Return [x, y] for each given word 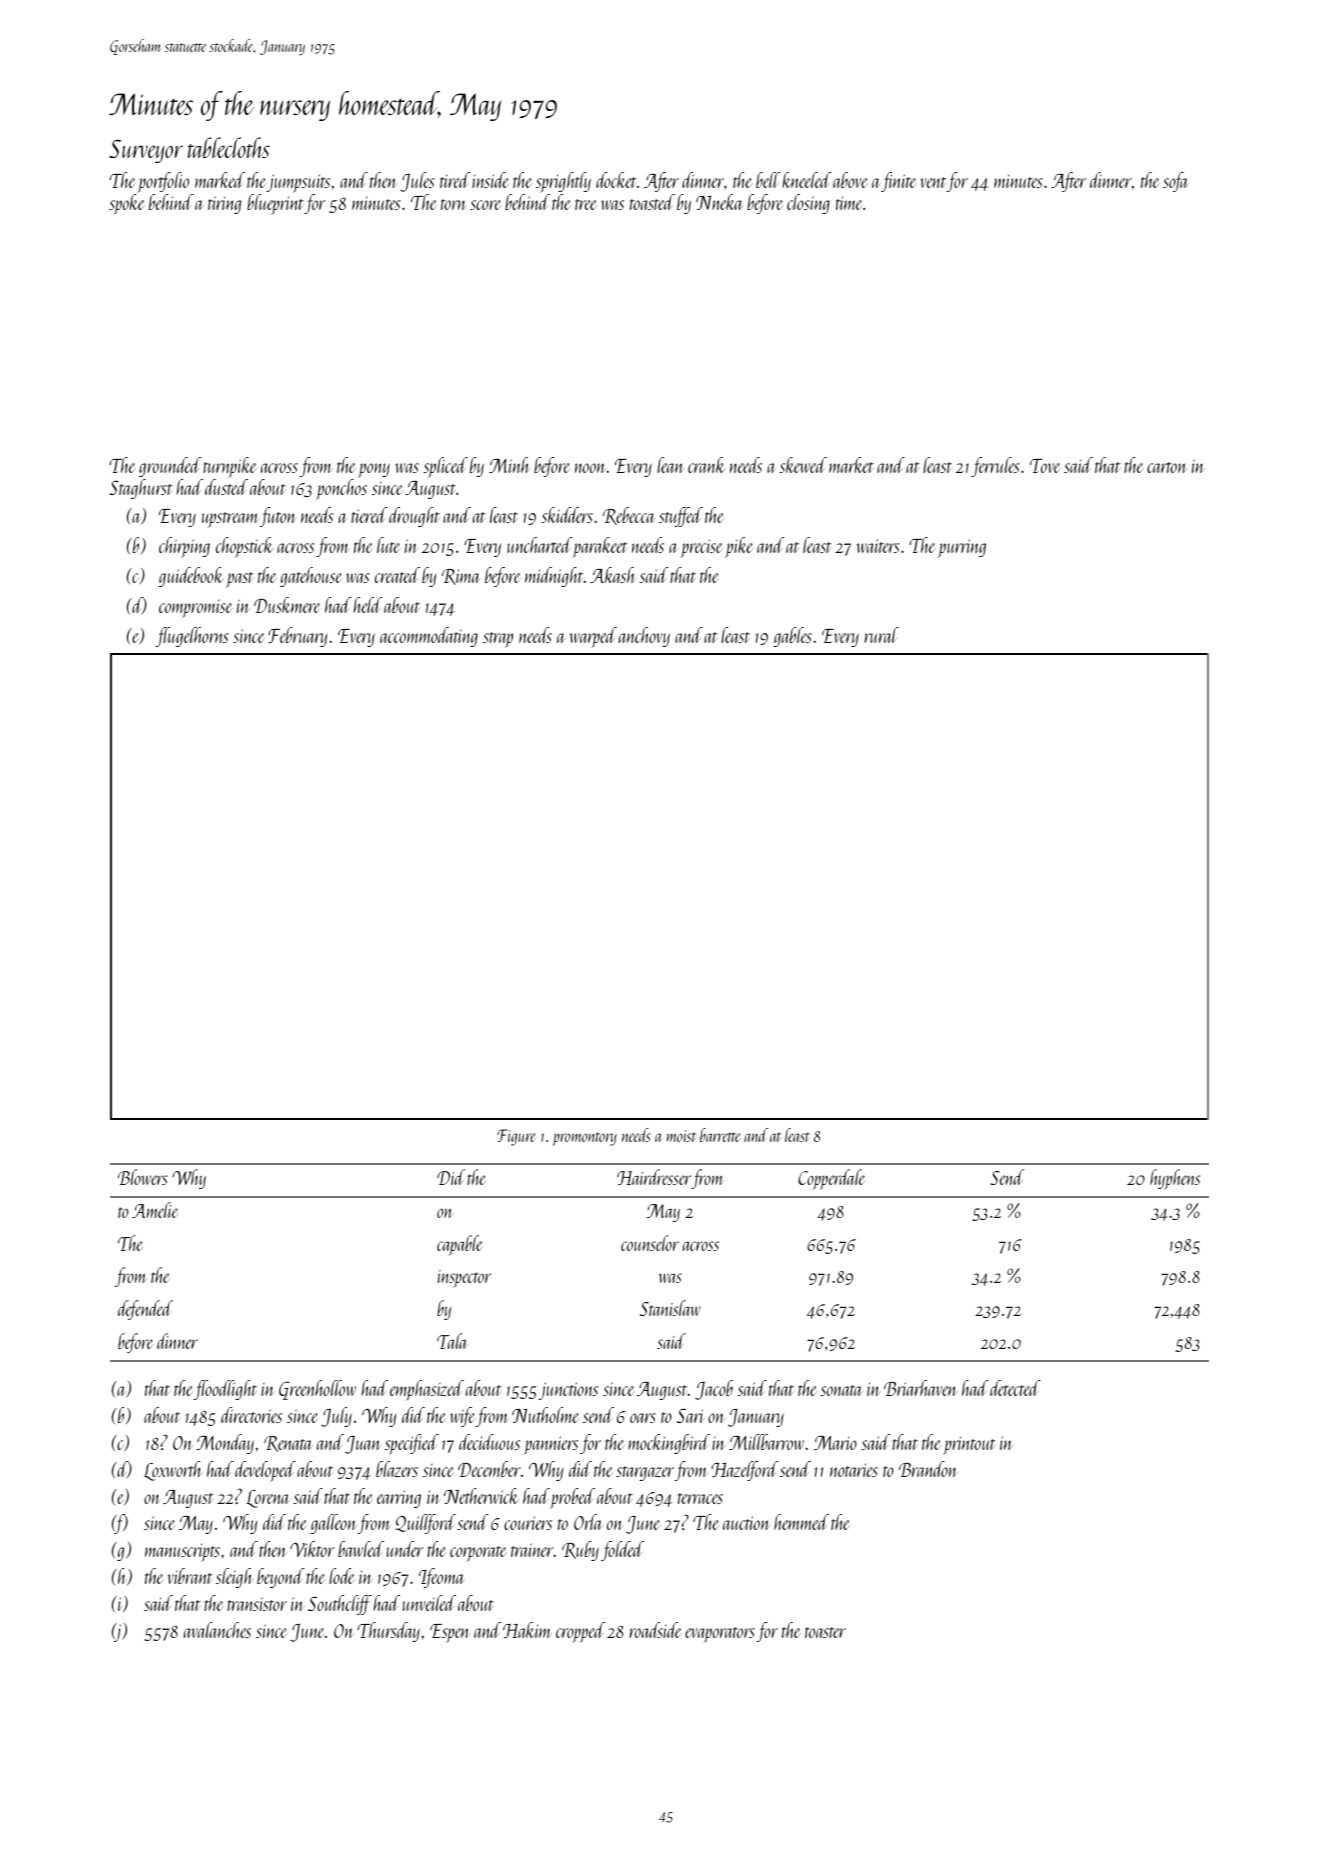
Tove [1045, 466]
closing [808, 204]
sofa [1176, 182]
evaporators [720, 1635]
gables [793, 637]
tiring [224, 205]
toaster [825, 1632]
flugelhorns [192, 637]
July [336, 1417]
